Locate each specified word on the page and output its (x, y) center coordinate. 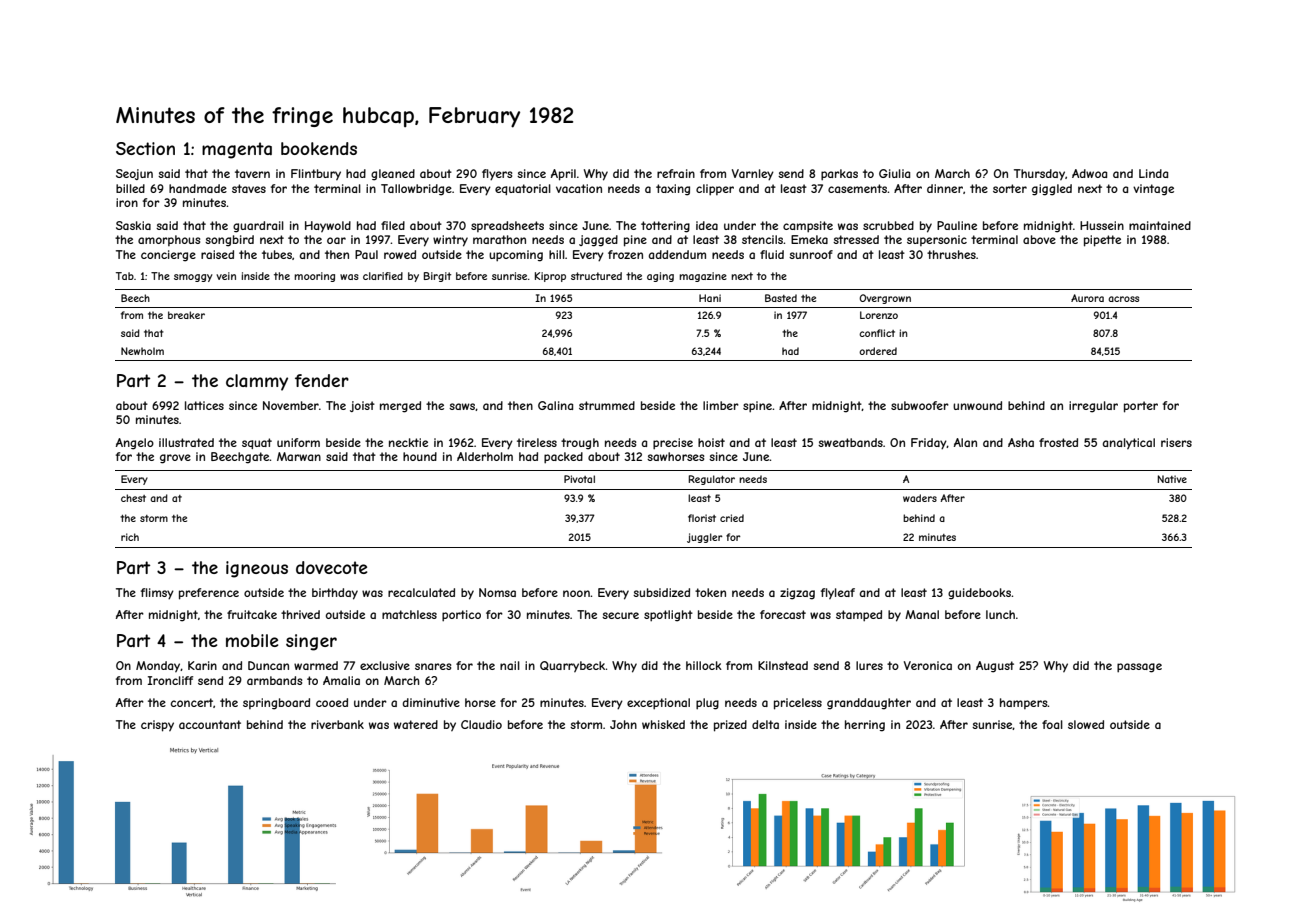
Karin (202, 665)
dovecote (331, 567)
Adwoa (1089, 173)
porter (1141, 407)
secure (620, 615)
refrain (676, 173)
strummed (607, 405)
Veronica (928, 665)
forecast (783, 614)
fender (322, 380)
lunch (1000, 614)
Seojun (134, 174)
